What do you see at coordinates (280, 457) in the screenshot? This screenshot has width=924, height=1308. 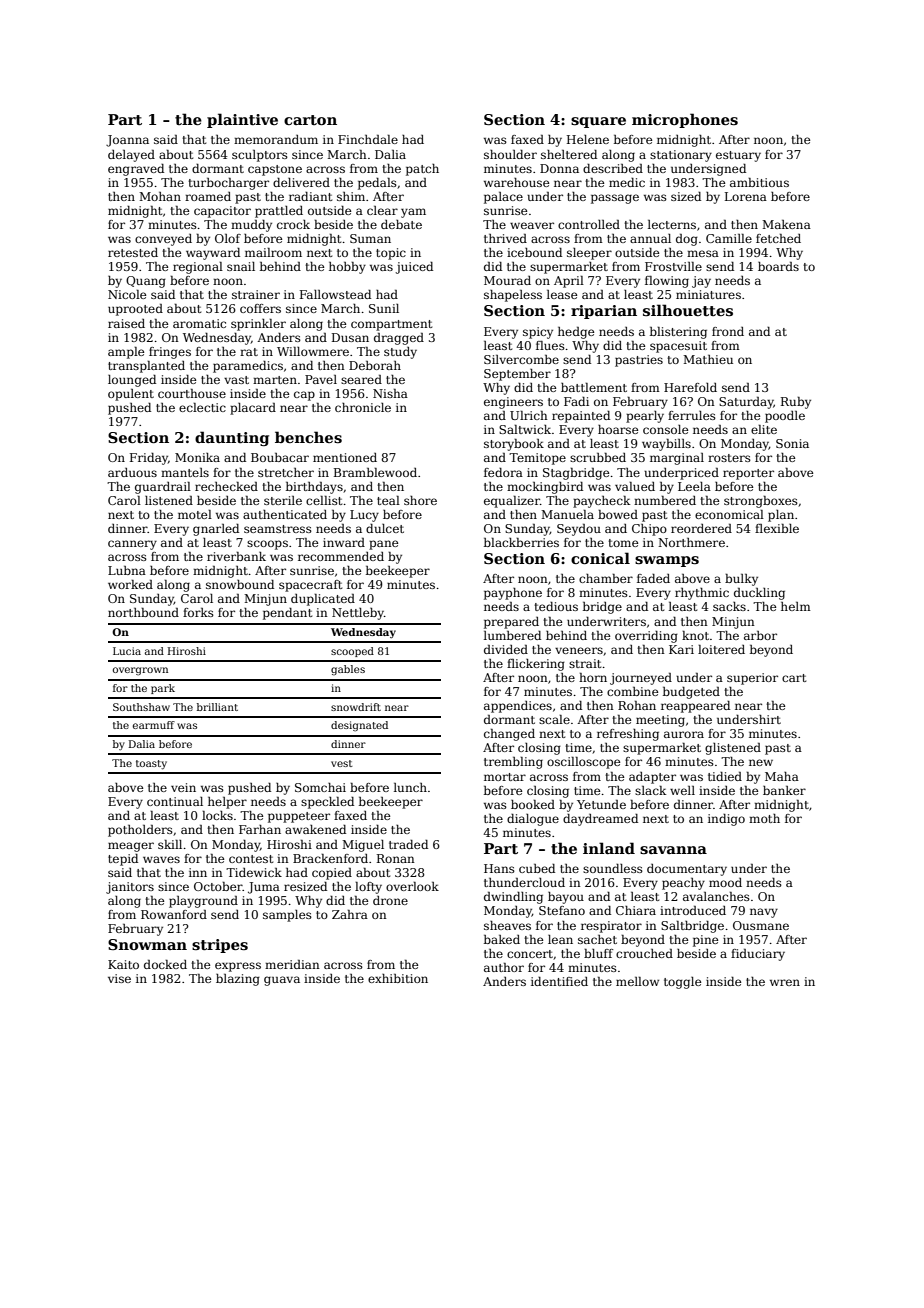 I see `Boubacar` at bounding box center [280, 457].
